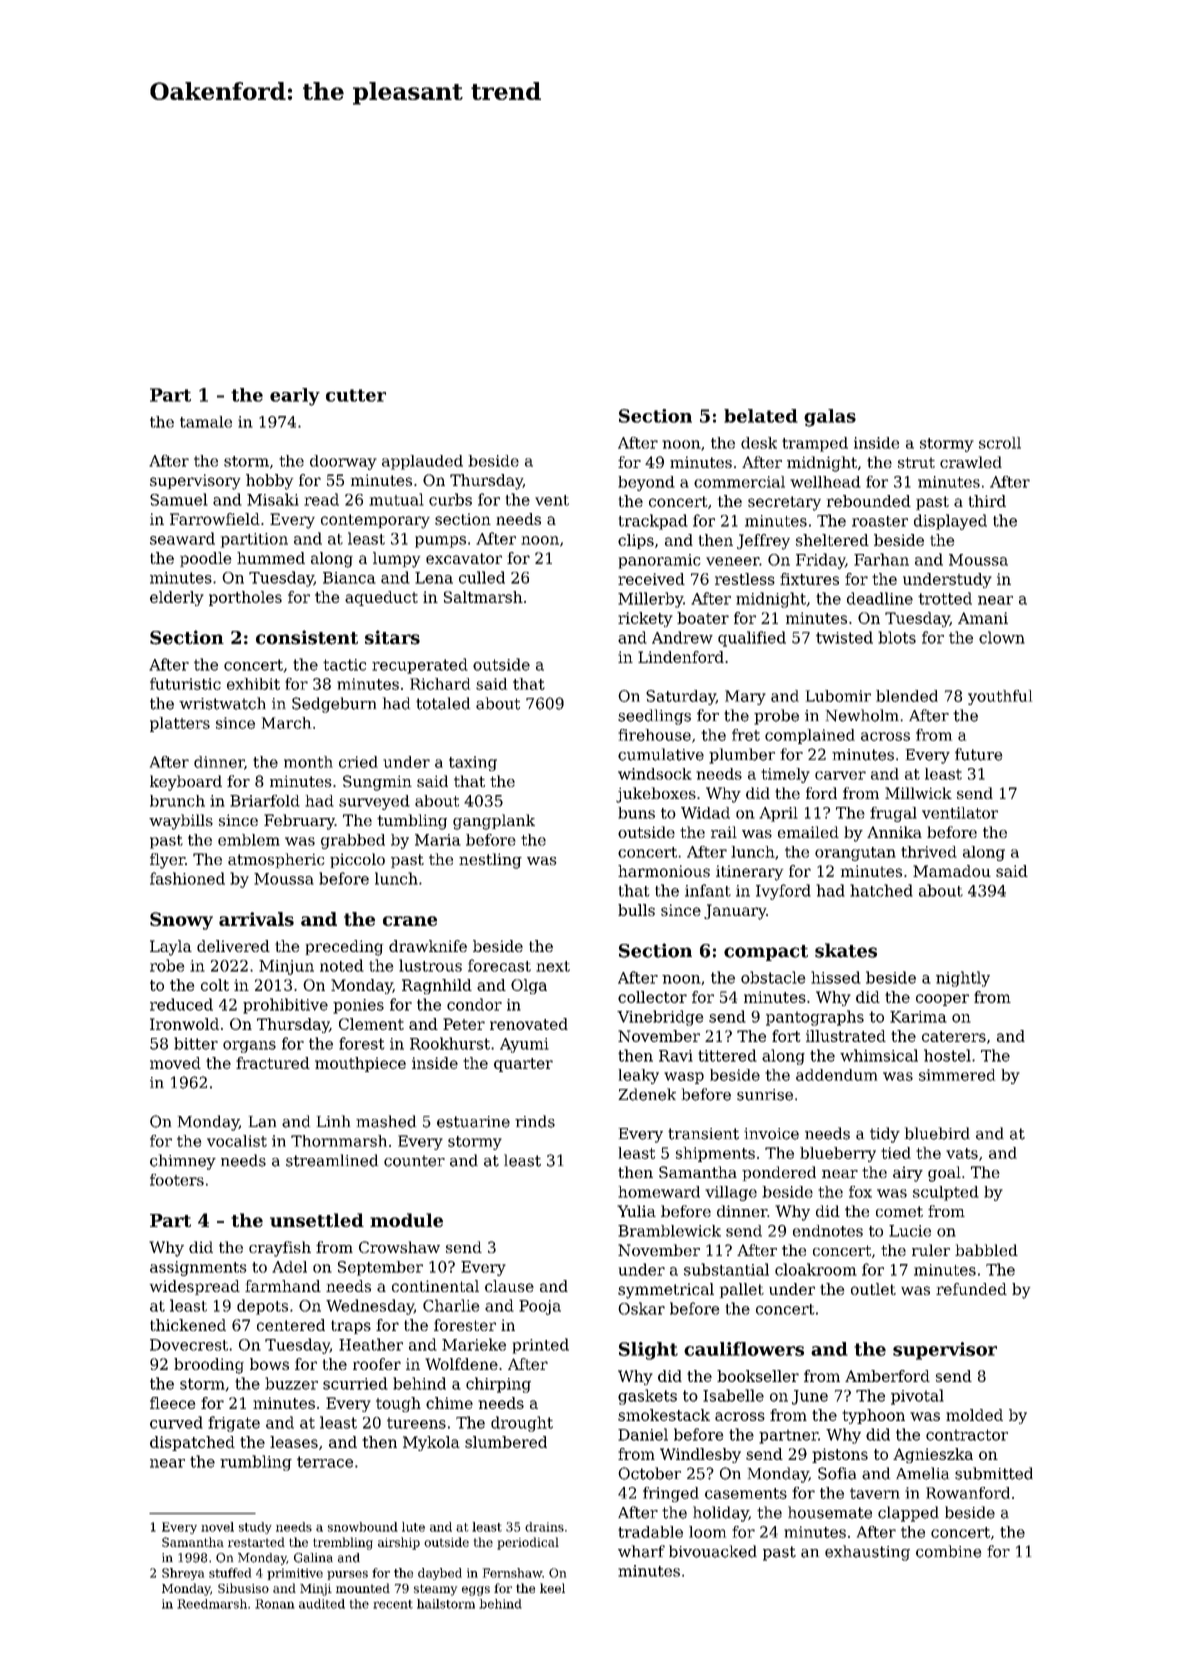 Image resolution: width=1188 pixels, height=1679 pixels. Describe the element at coordinates (360, 1064) in the screenshot. I see `mouthpiece` at that location.
